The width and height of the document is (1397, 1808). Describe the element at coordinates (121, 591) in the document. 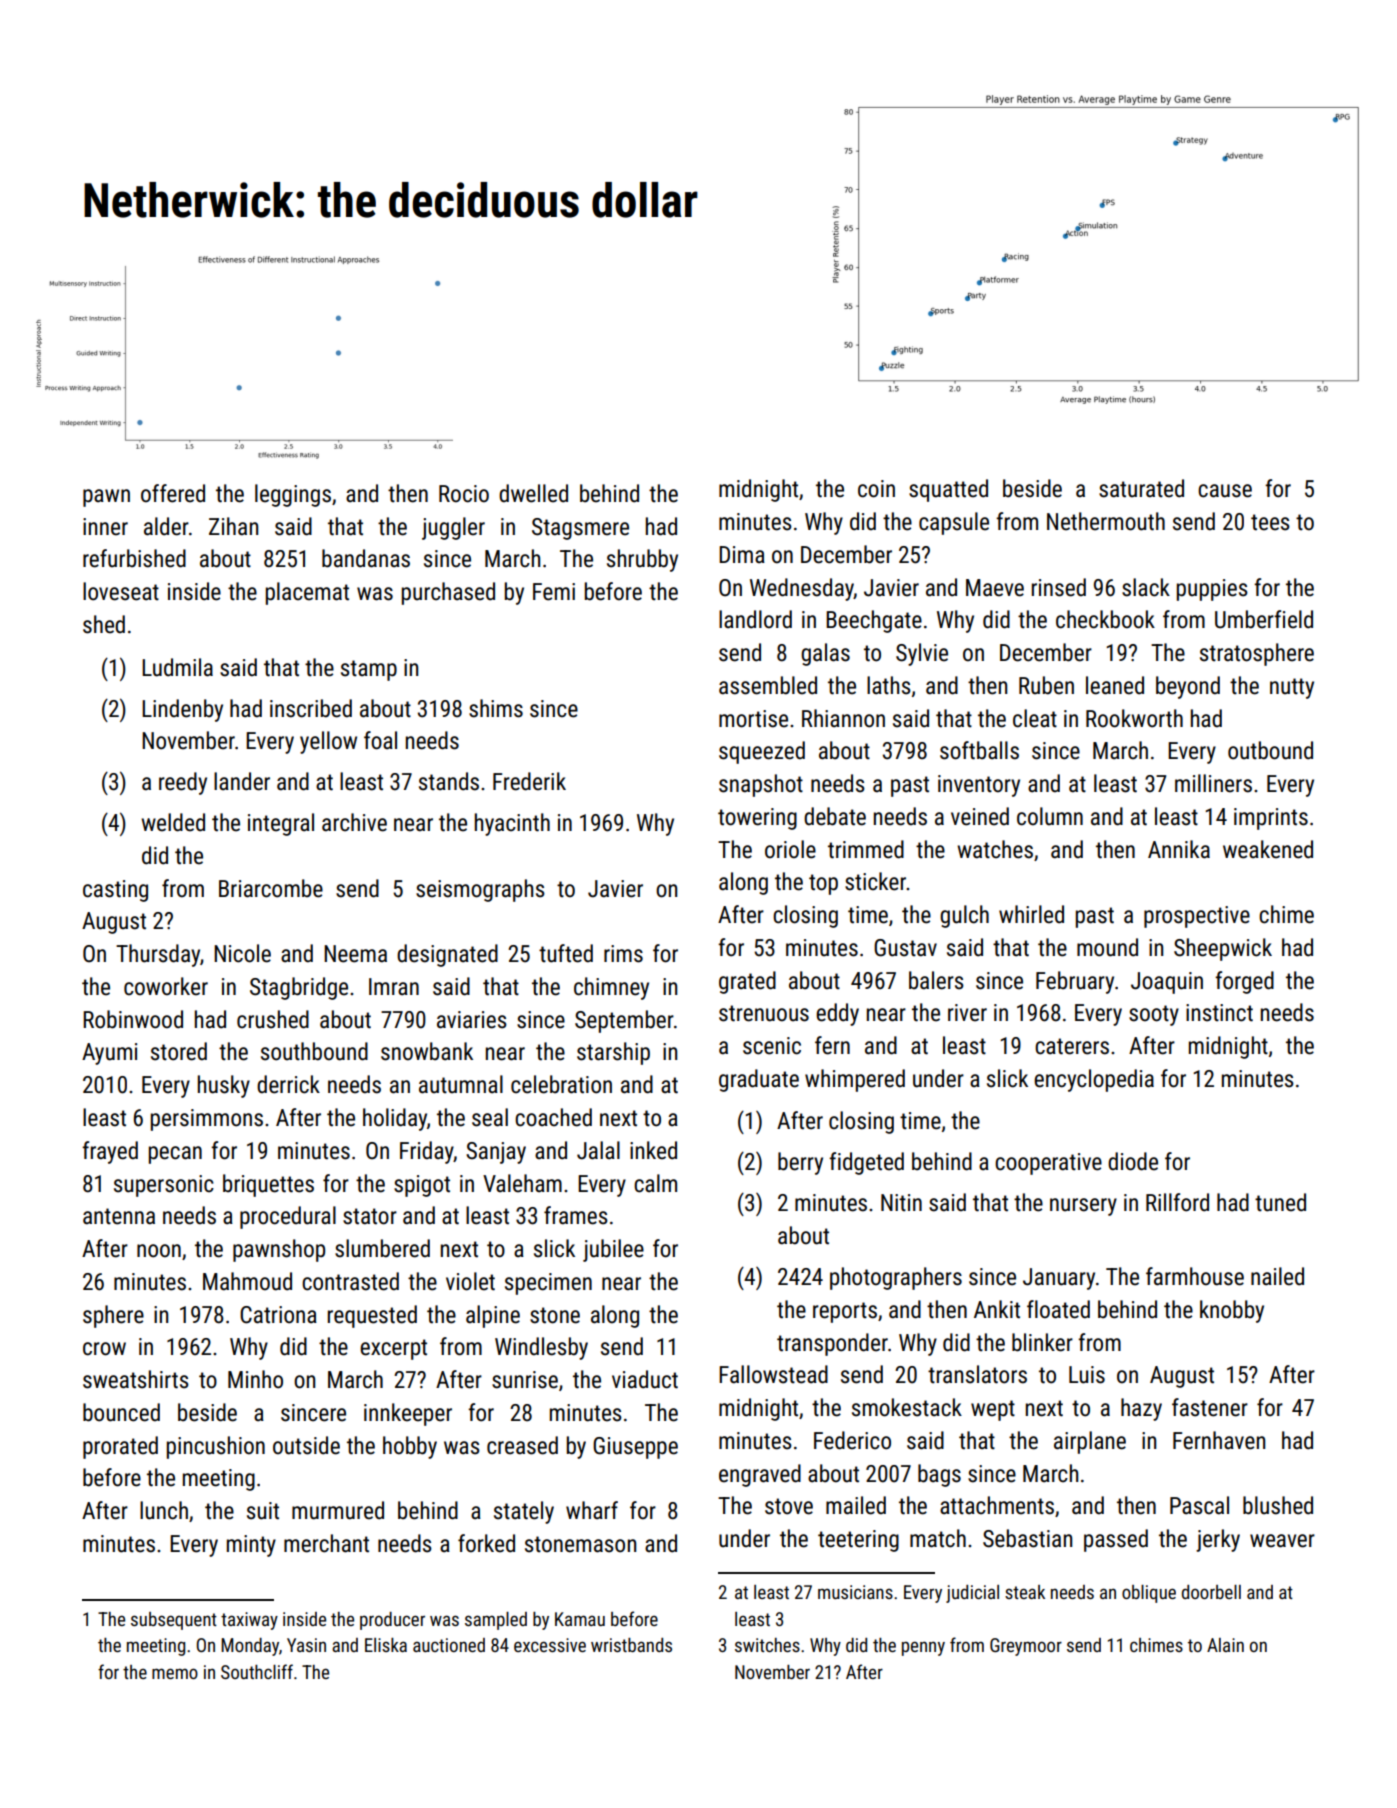

I see `loveseat` at that location.
